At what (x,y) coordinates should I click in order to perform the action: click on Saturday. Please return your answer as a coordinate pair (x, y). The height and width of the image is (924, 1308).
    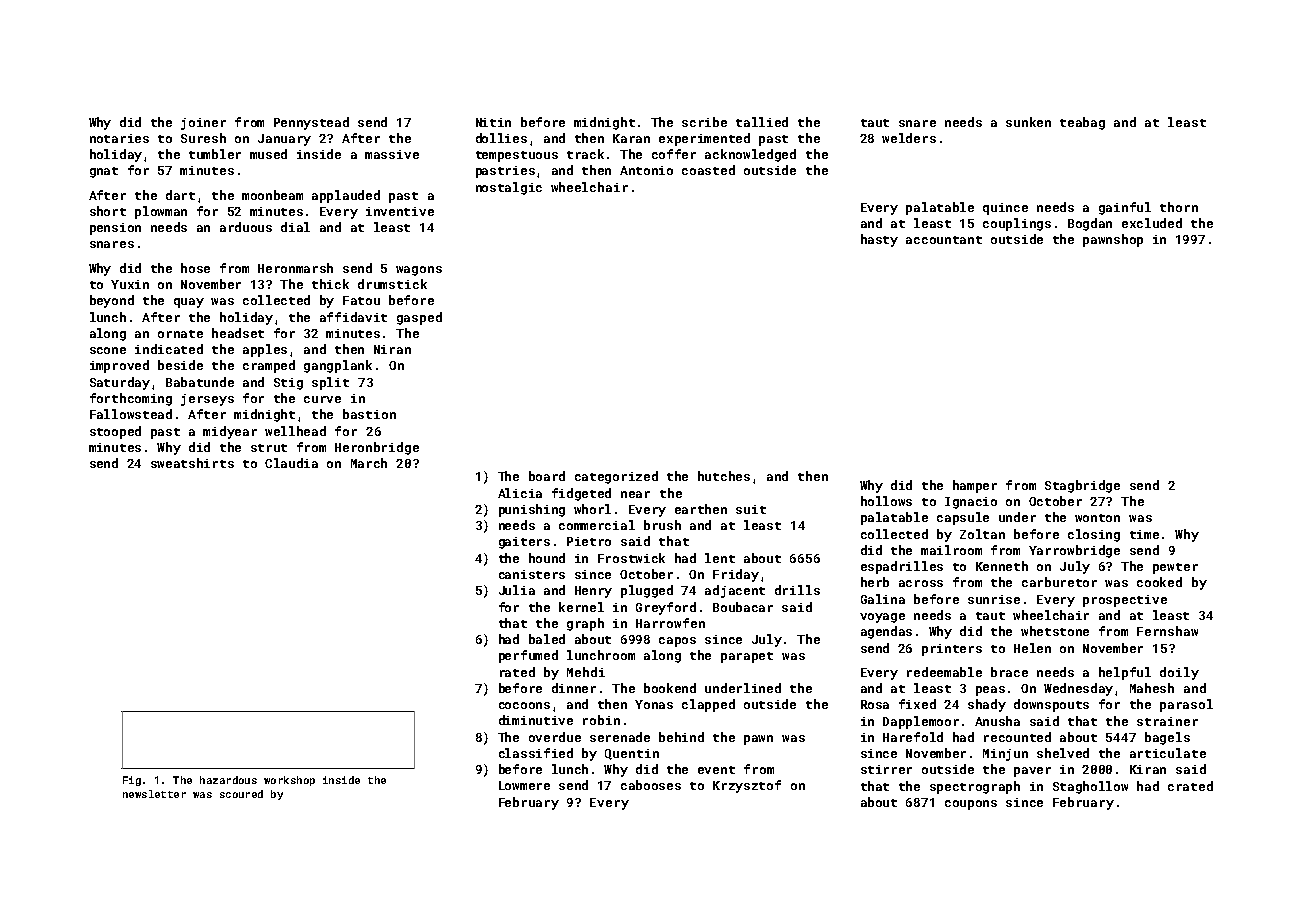
    Looking at the image, I should click on (120, 383).
